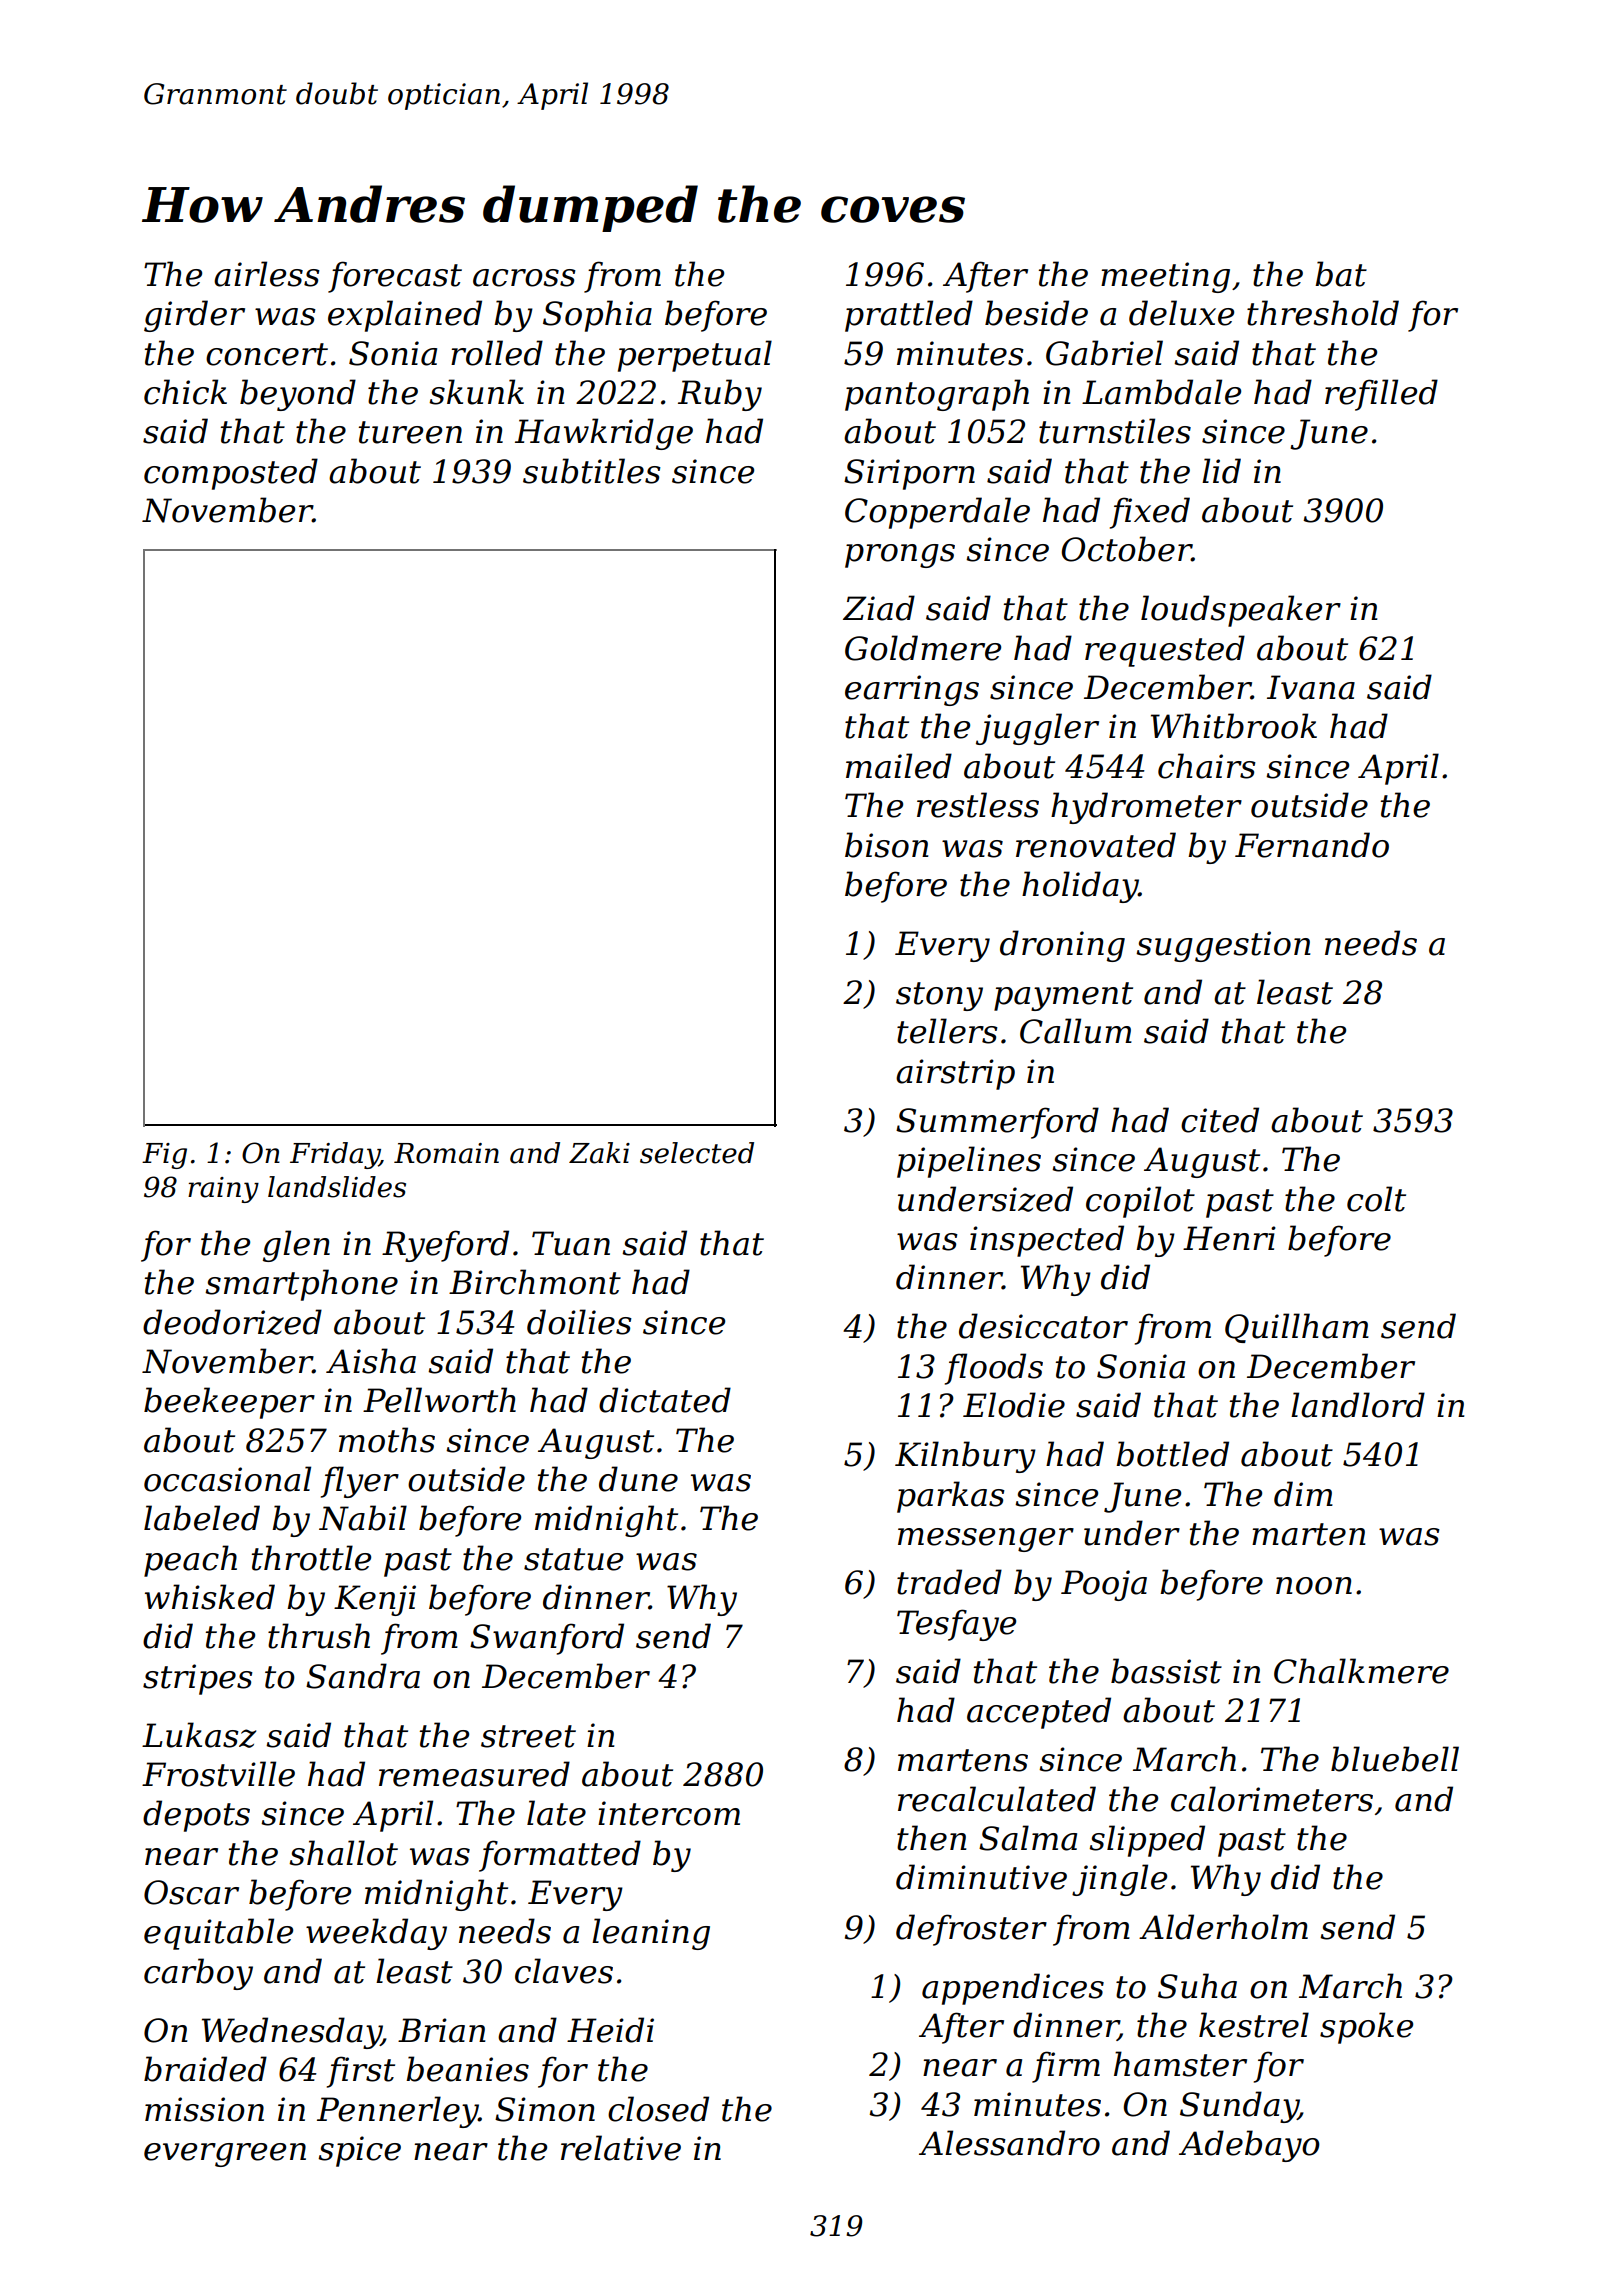 This image has height=2292, width=1620. Describe the element at coordinates (410, 432) in the image. I see `tureen` at that location.
